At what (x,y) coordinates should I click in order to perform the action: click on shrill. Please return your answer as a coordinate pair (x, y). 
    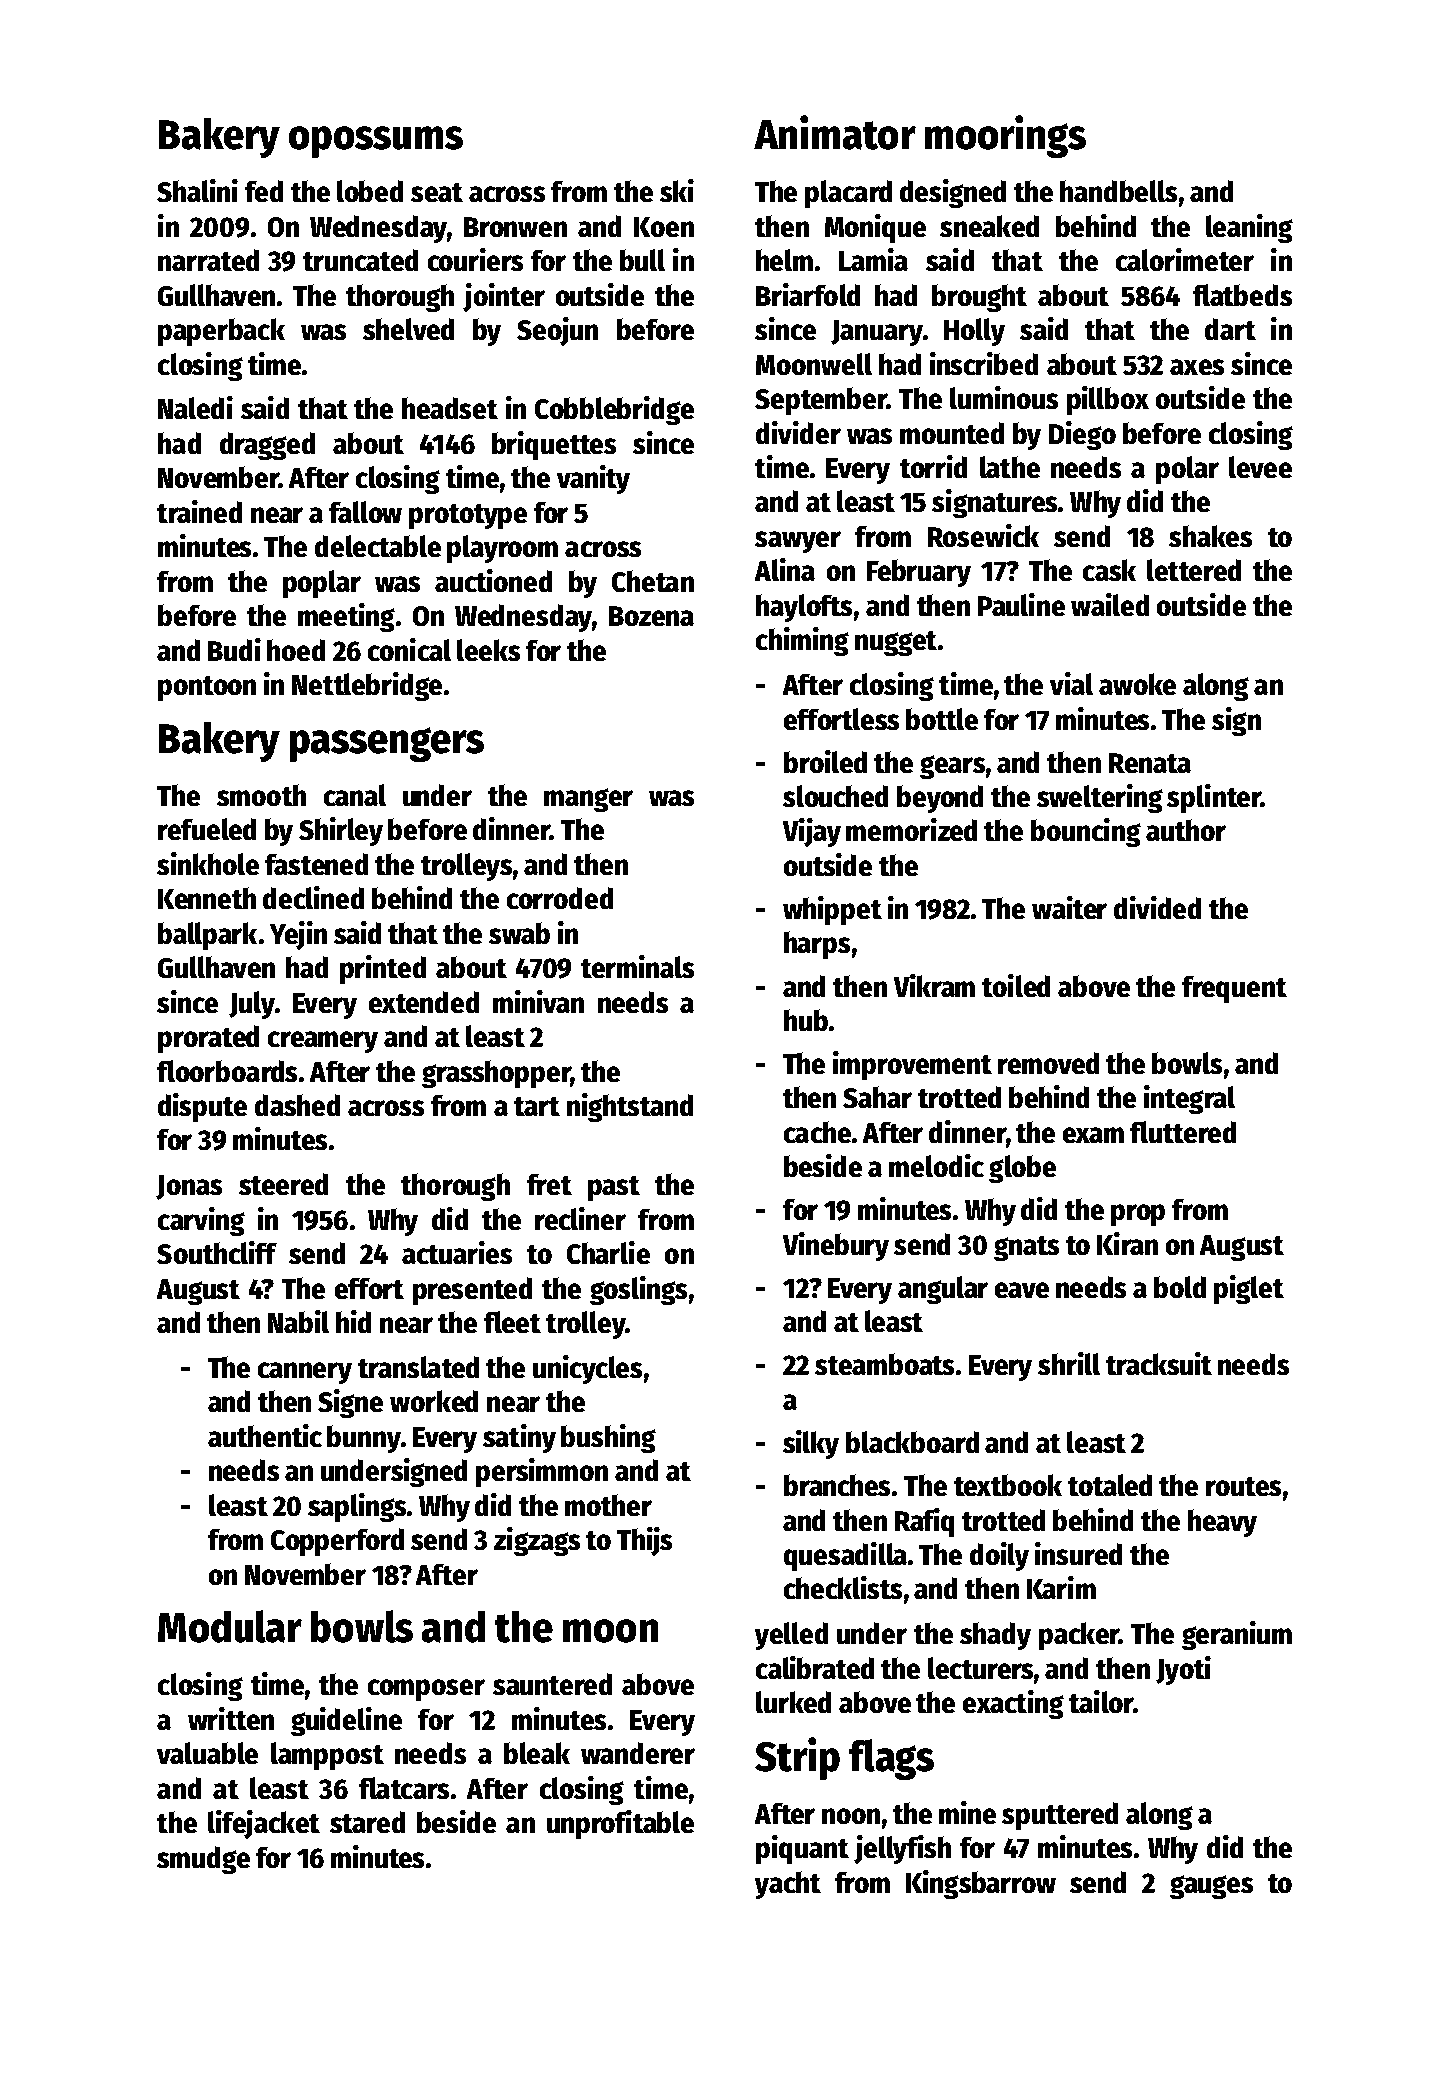
    Looking at the image, I should click on (1069, 1363).
